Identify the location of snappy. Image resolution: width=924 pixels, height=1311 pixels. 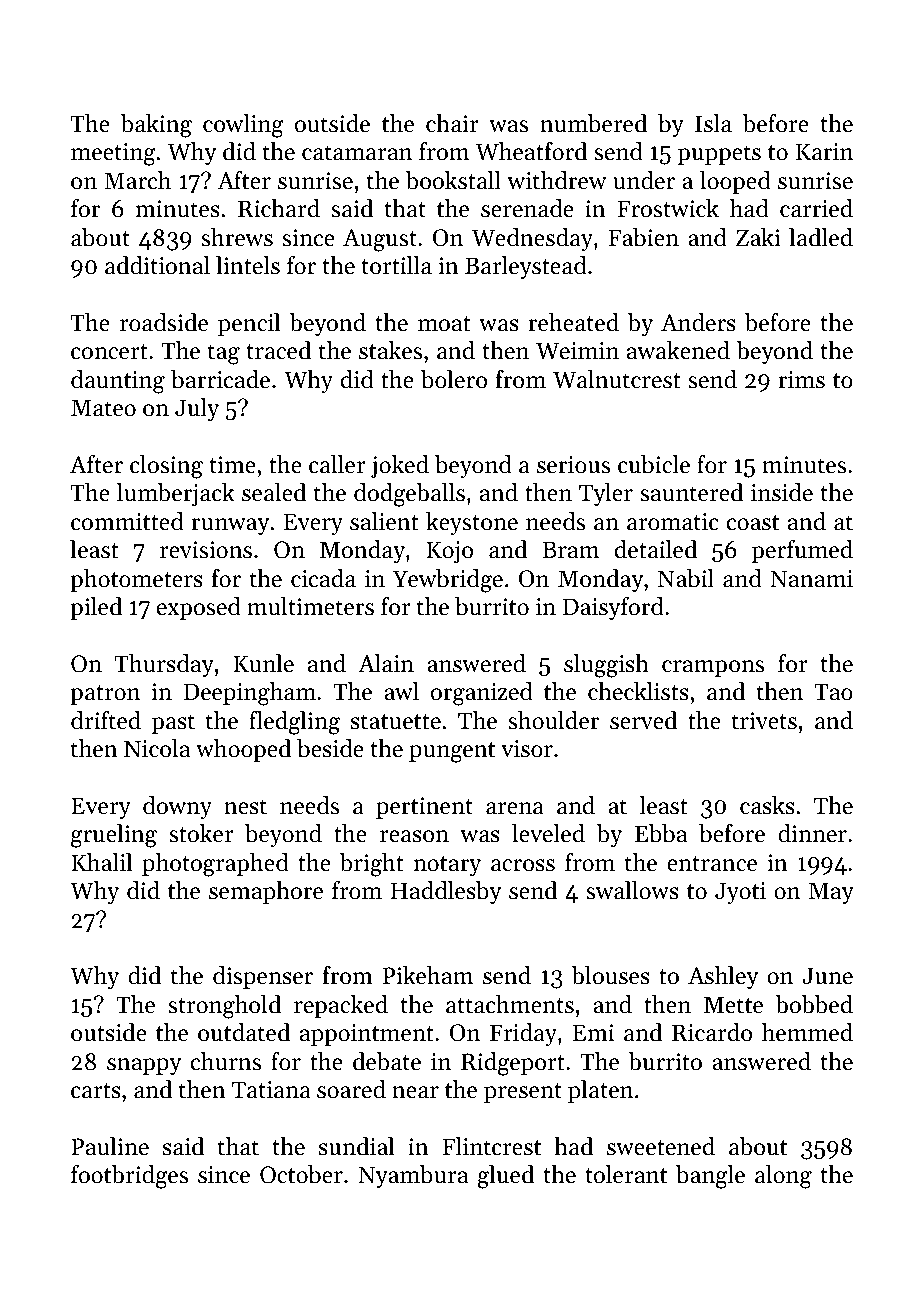
(144, 1066).
